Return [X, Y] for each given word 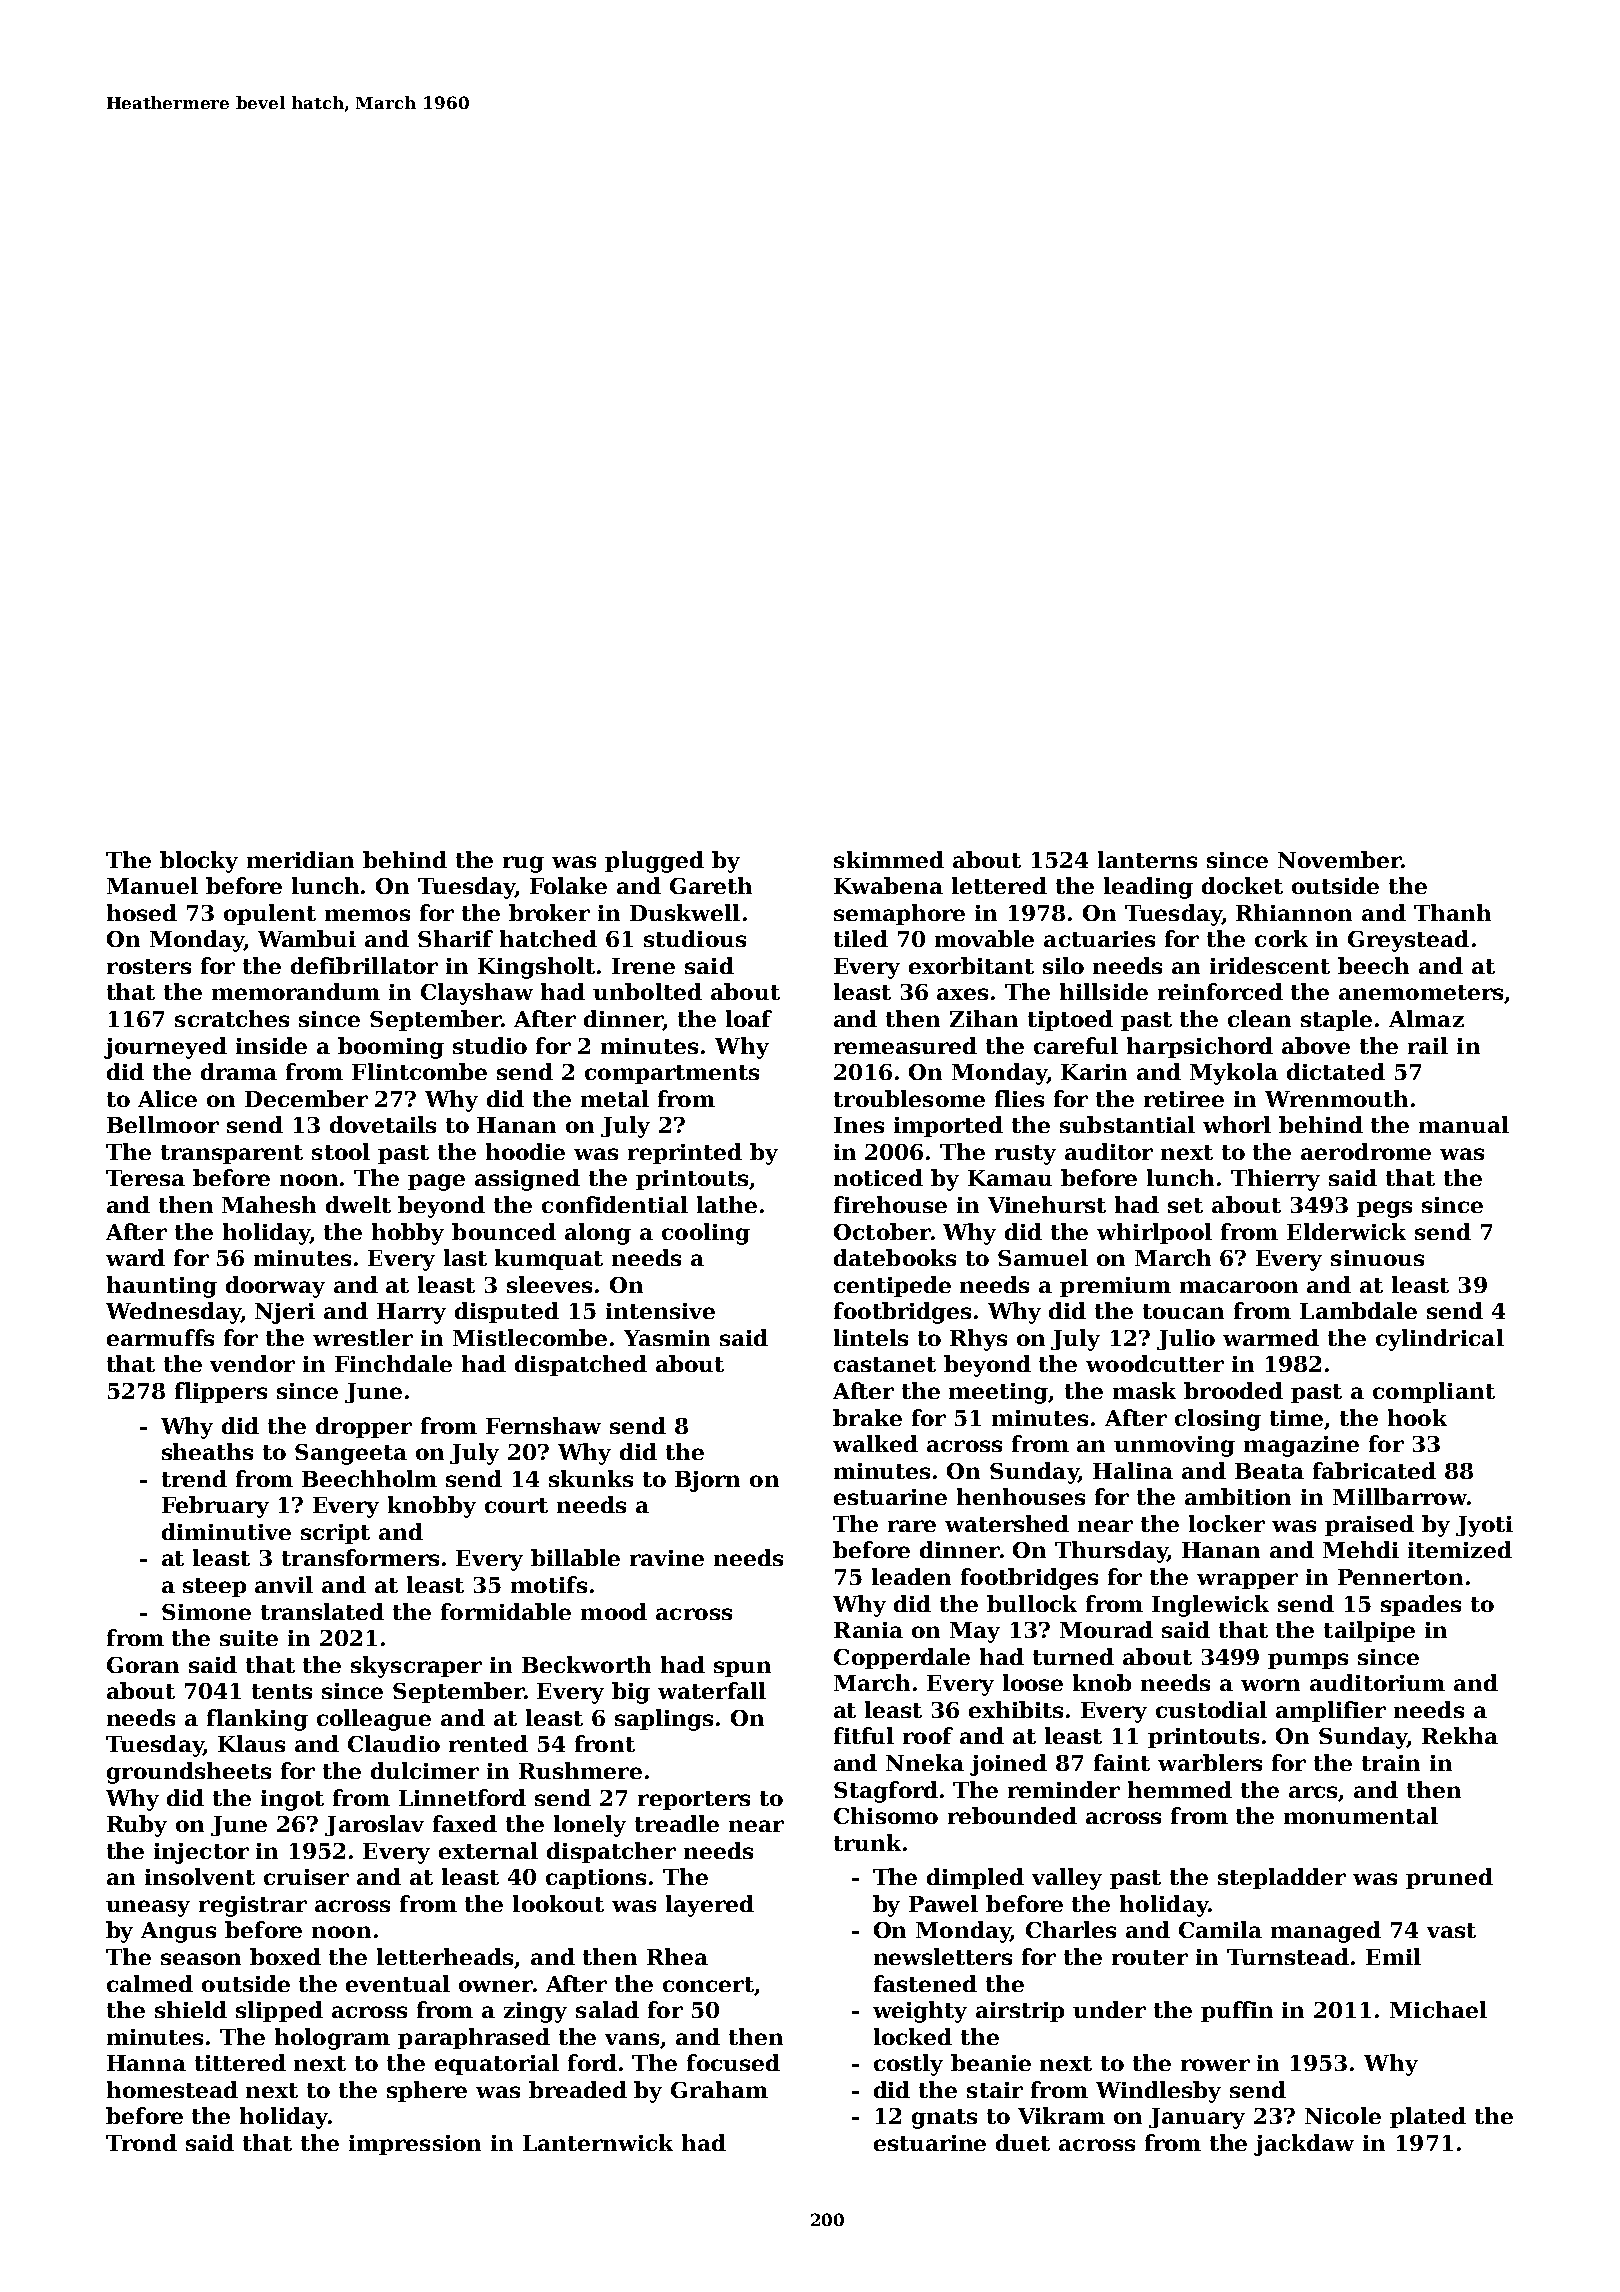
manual [1464, 1124]
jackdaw [1304, 2145]
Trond [141, 2142]
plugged [654, 862]
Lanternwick [598, 2142]
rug [523, 864]
